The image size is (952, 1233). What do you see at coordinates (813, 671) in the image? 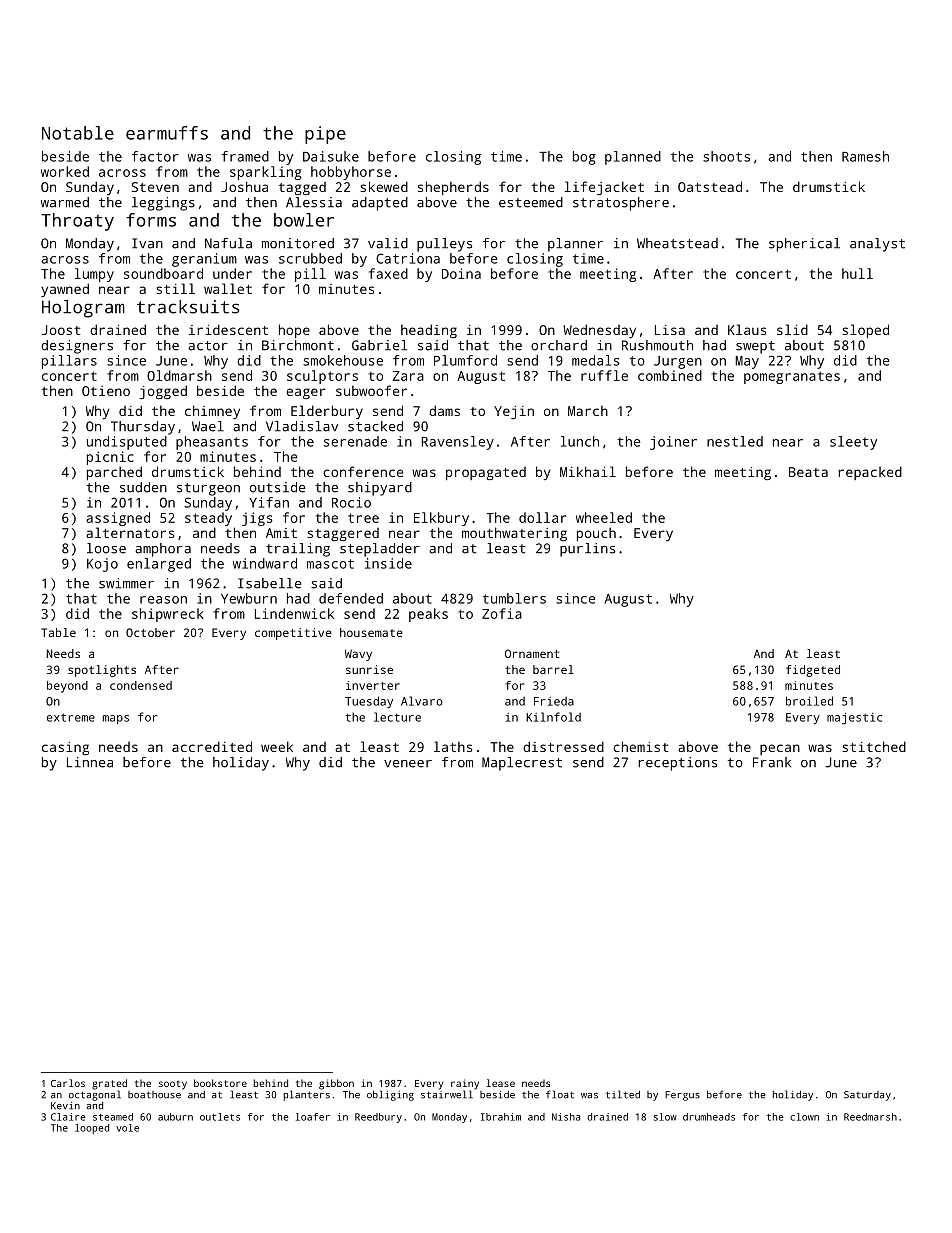
I see `fidgeted` at bounding box center [813, 671].
